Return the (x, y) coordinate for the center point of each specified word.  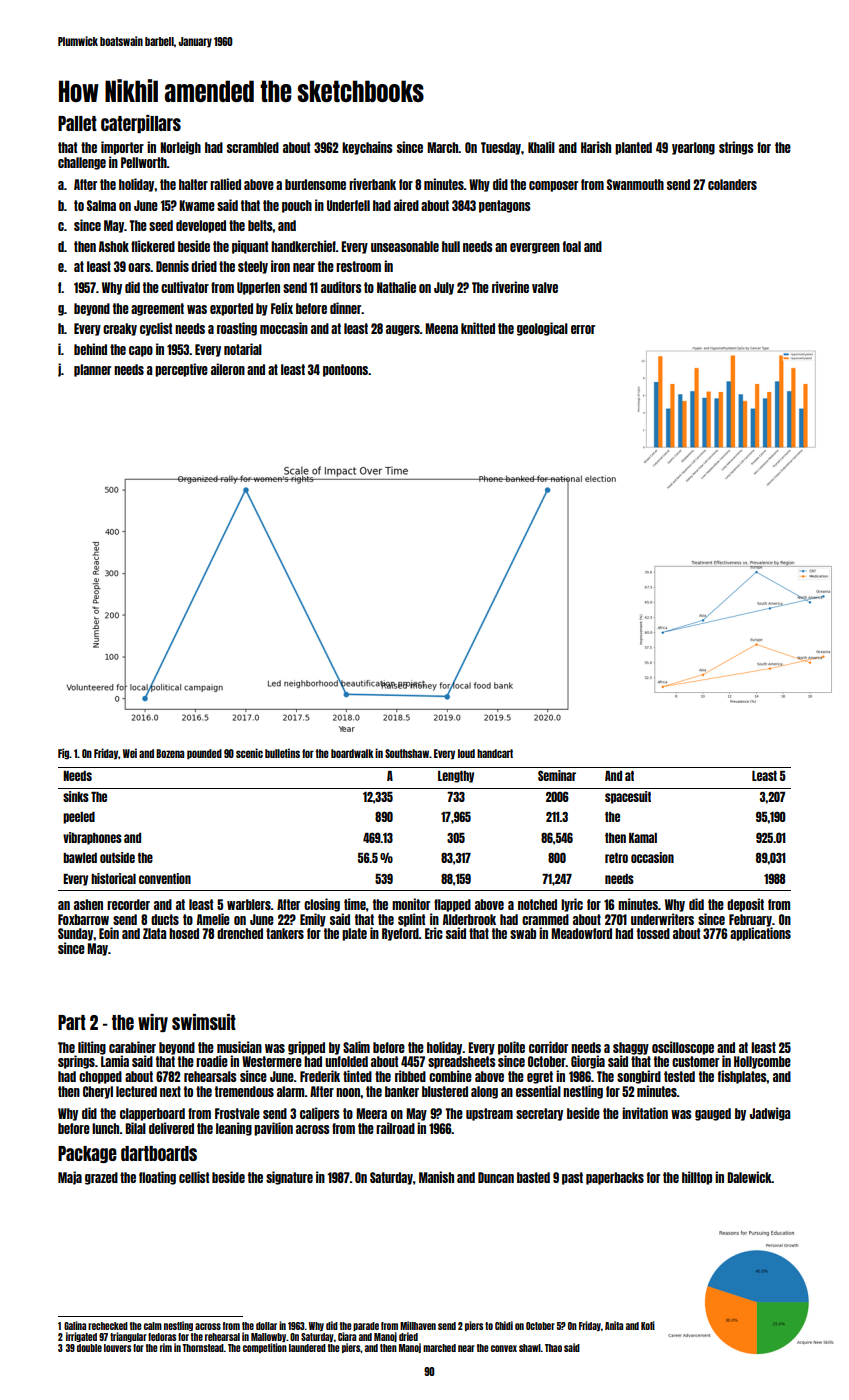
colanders (732, 184)
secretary (539, 1114)
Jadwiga (770, 1114)
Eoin (109, 933)
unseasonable (405, 246)
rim (166, 1347)
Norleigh (180, 148)
